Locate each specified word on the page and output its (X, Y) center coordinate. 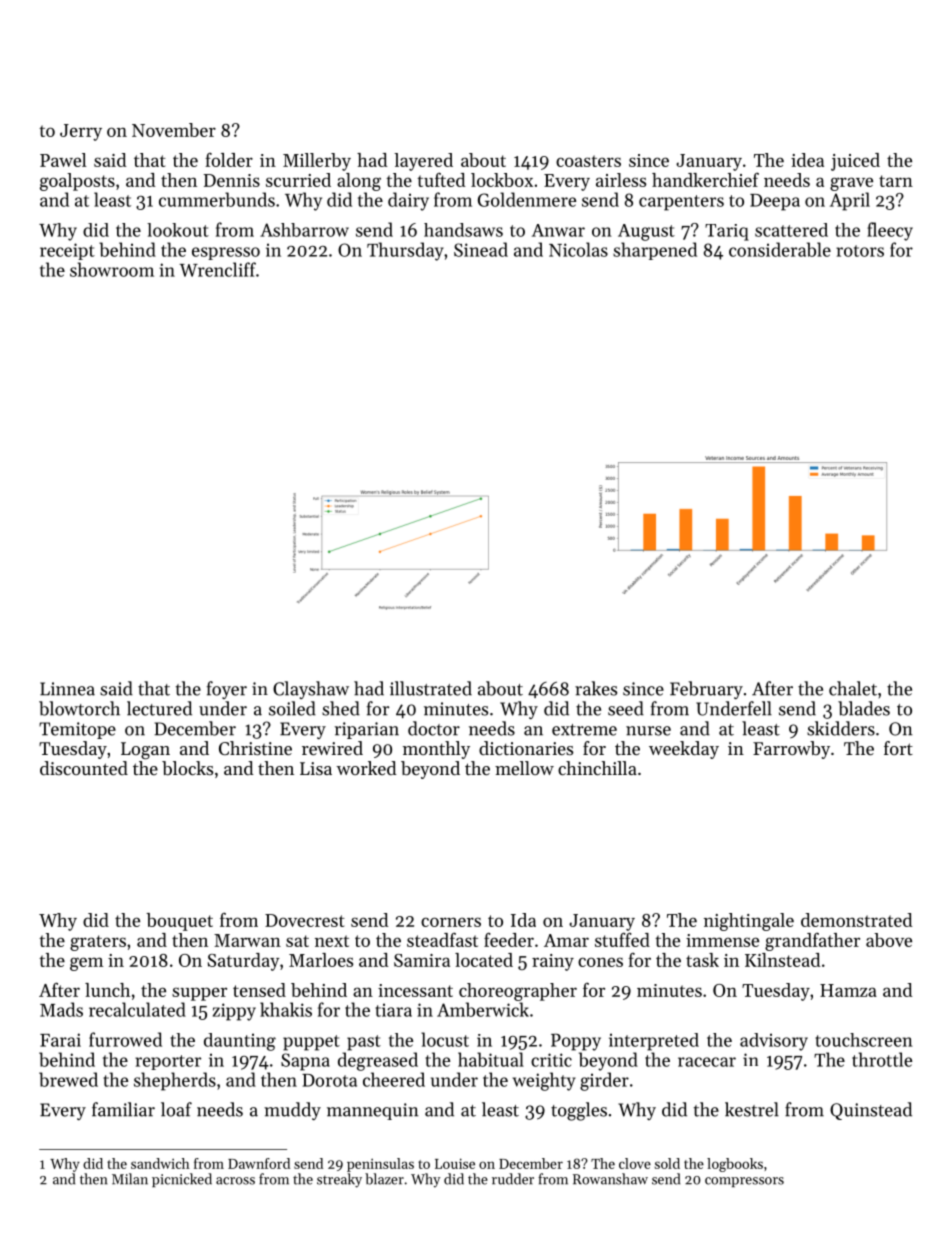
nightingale (749, 922)
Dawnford (259, 1163)
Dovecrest (305, 920)
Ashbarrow (304, 230)
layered (423, 162)
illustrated (431, 688)
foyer (227, 690)
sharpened (655, 251)
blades (864, 708)
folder (229, 160)
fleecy (890, 231)
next (332, 941)
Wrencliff (217, 269)
